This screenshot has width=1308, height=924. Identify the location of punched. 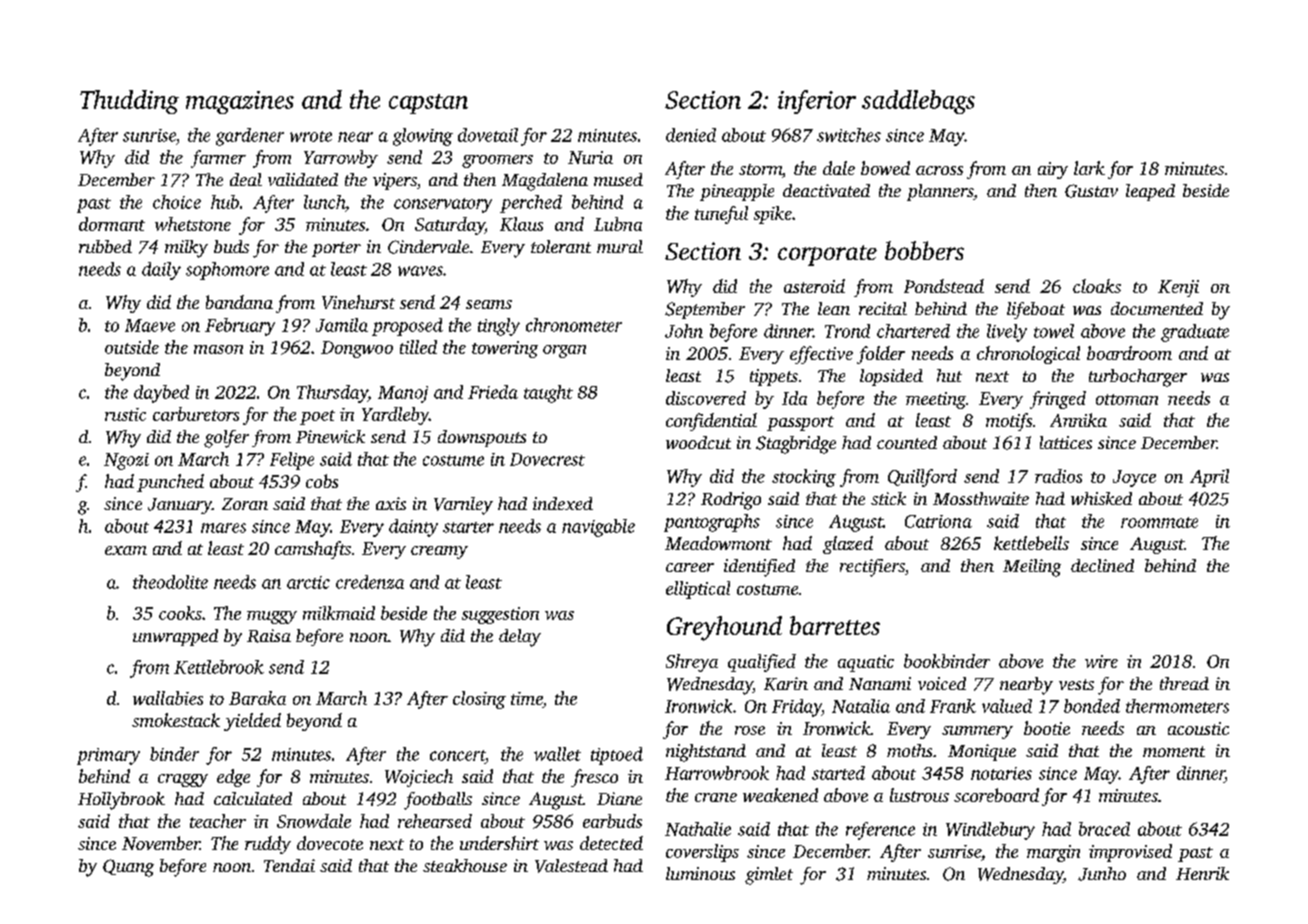
(170, 483).
